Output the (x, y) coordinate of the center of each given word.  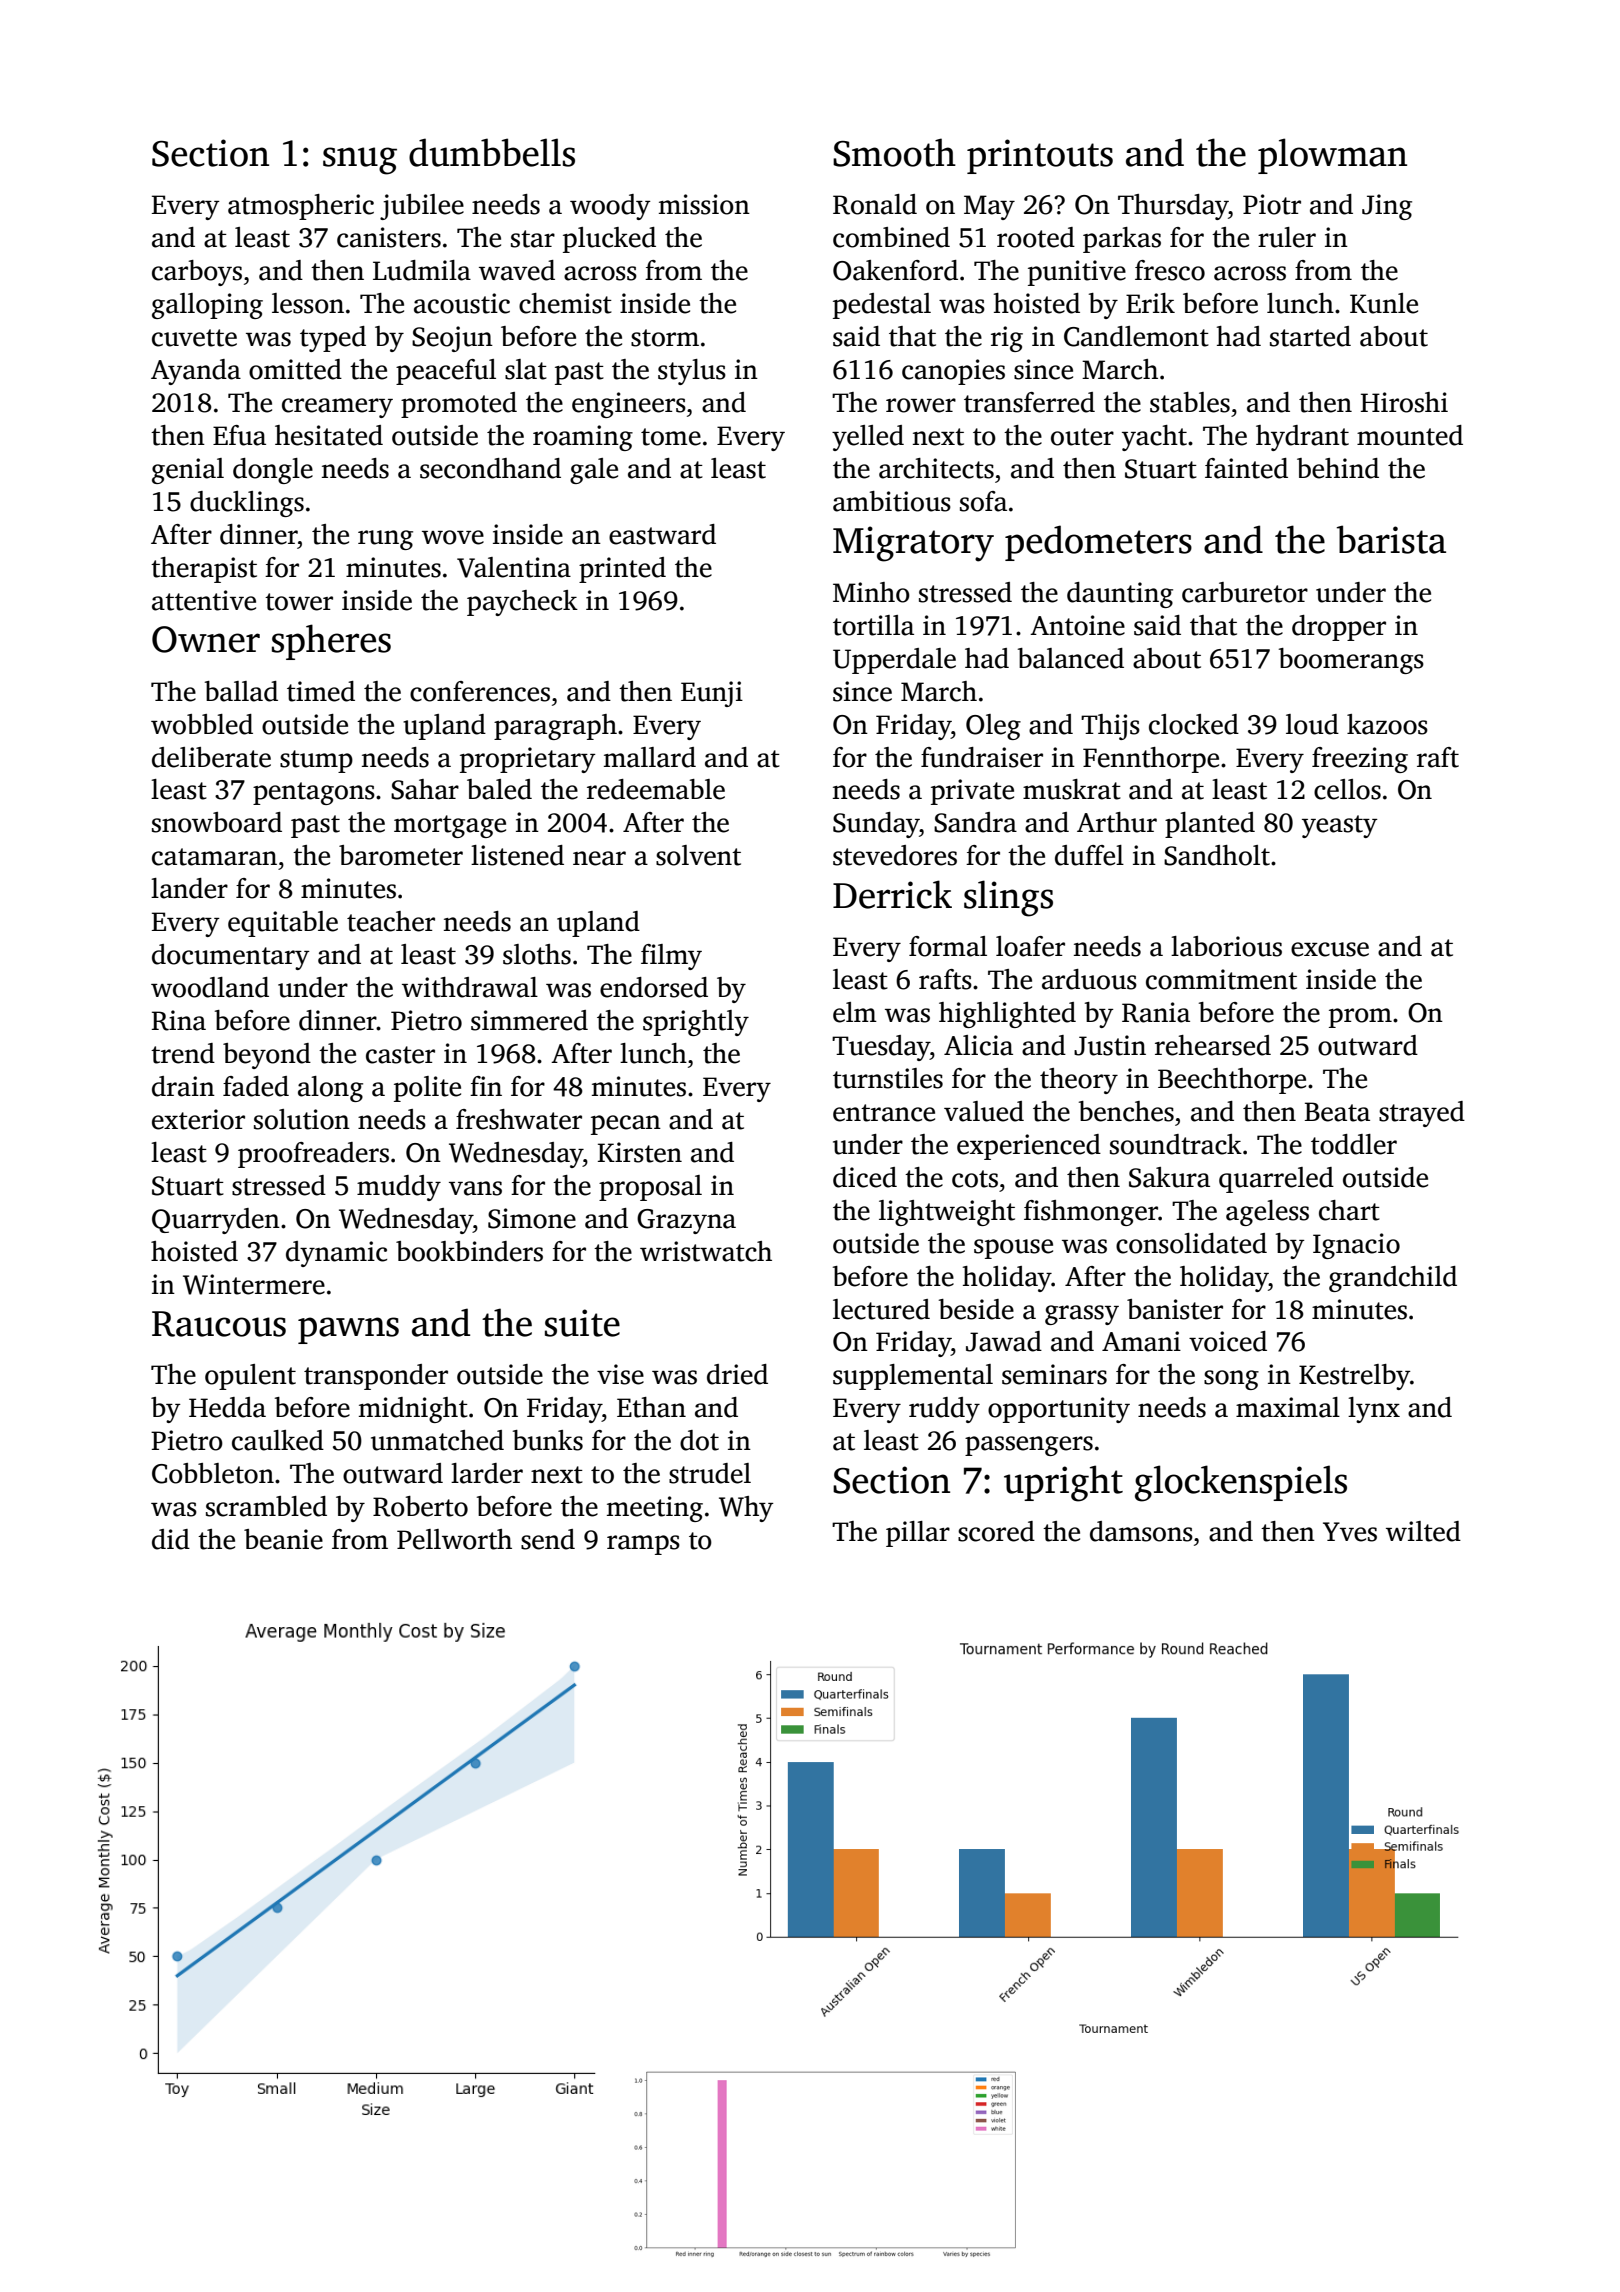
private (972, 792)
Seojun (452, 339)
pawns (348, 1330)
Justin (1110, 1045)
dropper (1339, 628)
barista (1391, 539)
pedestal (882, 306)
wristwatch (706, 1251)
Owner (206, 639)
